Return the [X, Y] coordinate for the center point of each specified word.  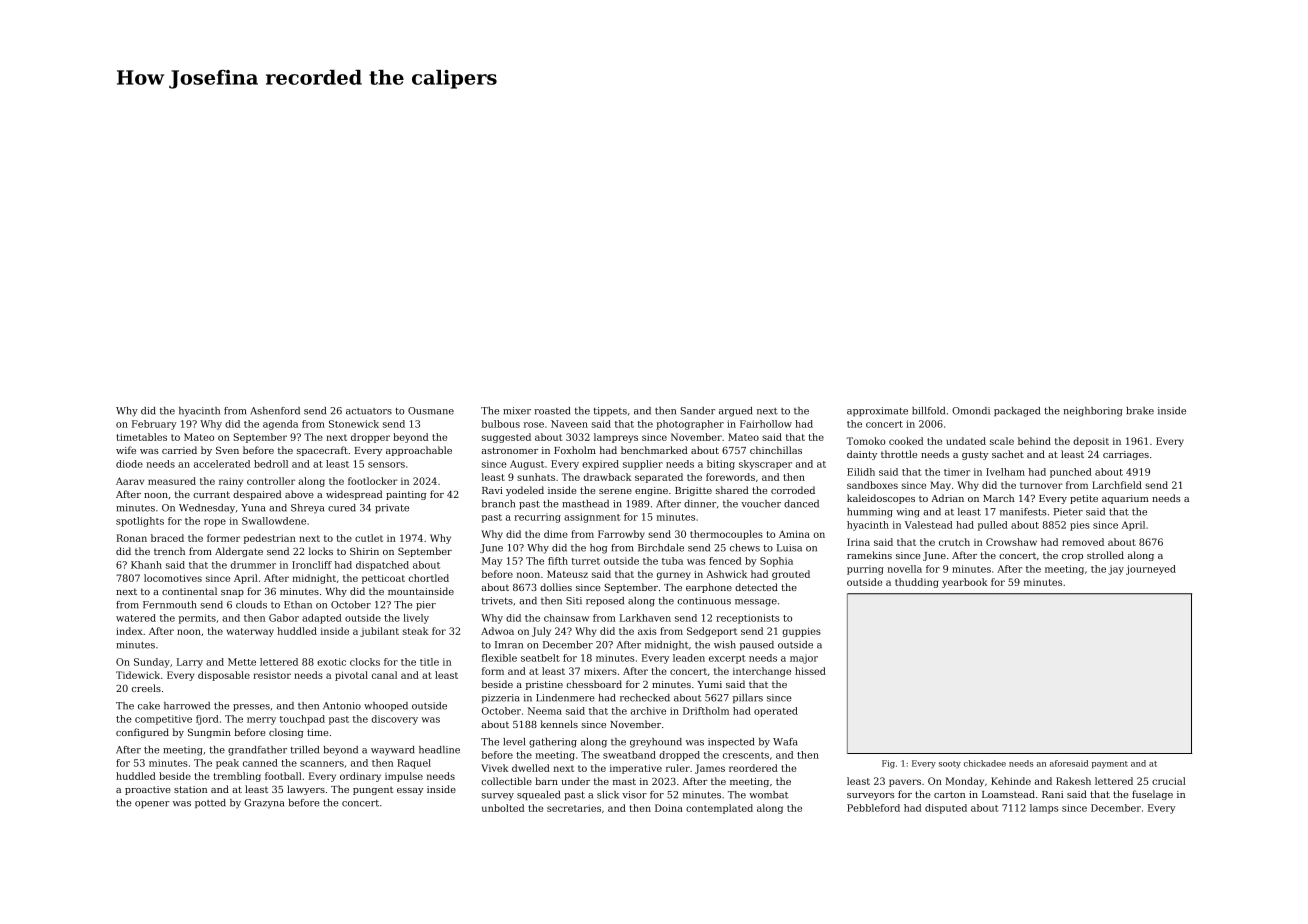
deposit [1091, 442]
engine [651, 491]
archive [648, 711]
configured [142, 733]
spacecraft [322, 451]
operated [776, 712]
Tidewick [138, 675]
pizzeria [500, 698]
